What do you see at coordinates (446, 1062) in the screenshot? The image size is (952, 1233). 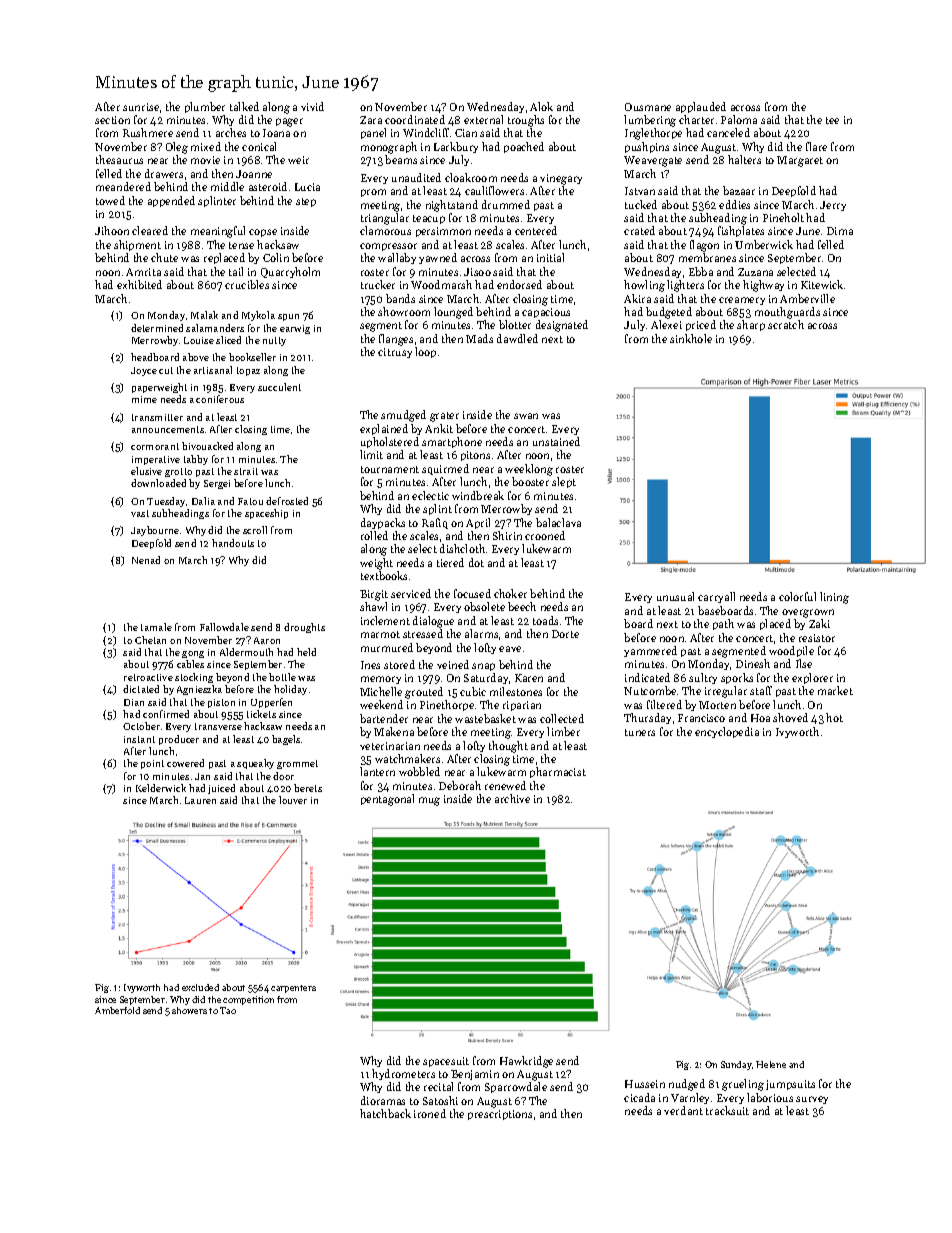 I see `spacesuit` at bounding box center [446, 1062].
